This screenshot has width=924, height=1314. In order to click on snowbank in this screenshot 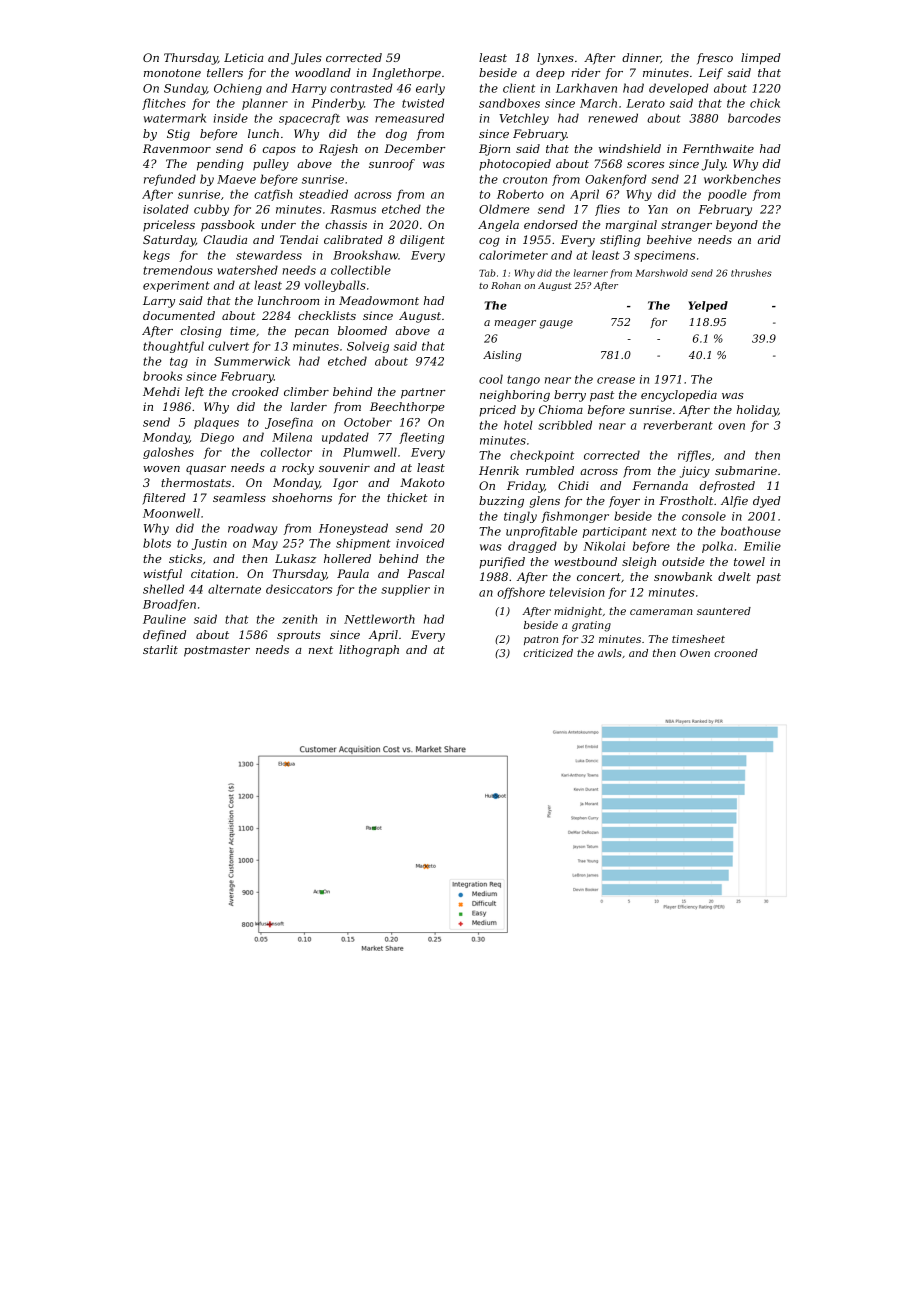, I will do `click(683, 576)`.
